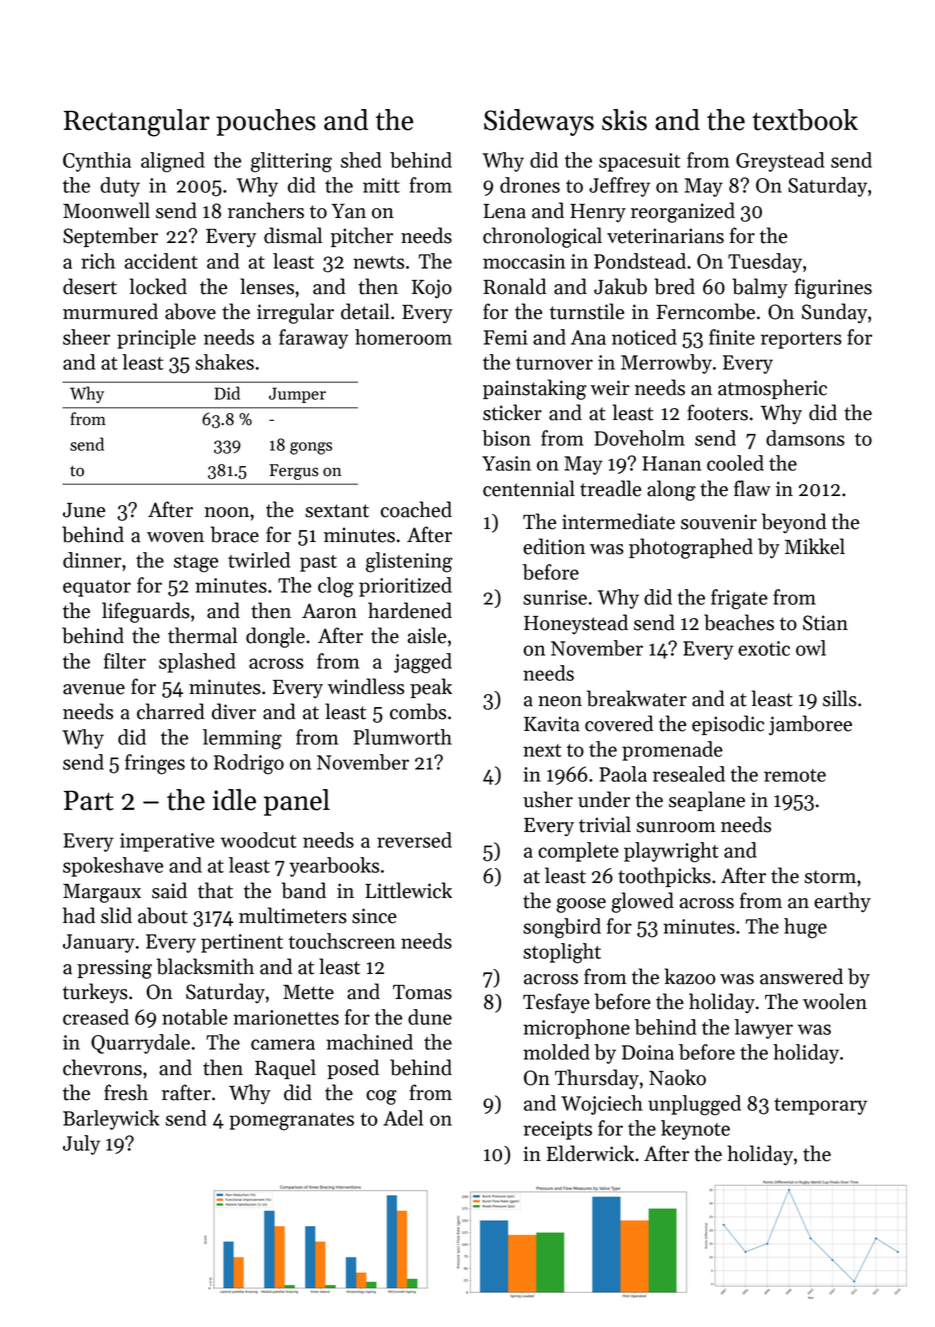 The image size is (935, 1327). What do you see at coordinates (97, 588) in the document?
I see `equator` at bounding box center [97, 588].
